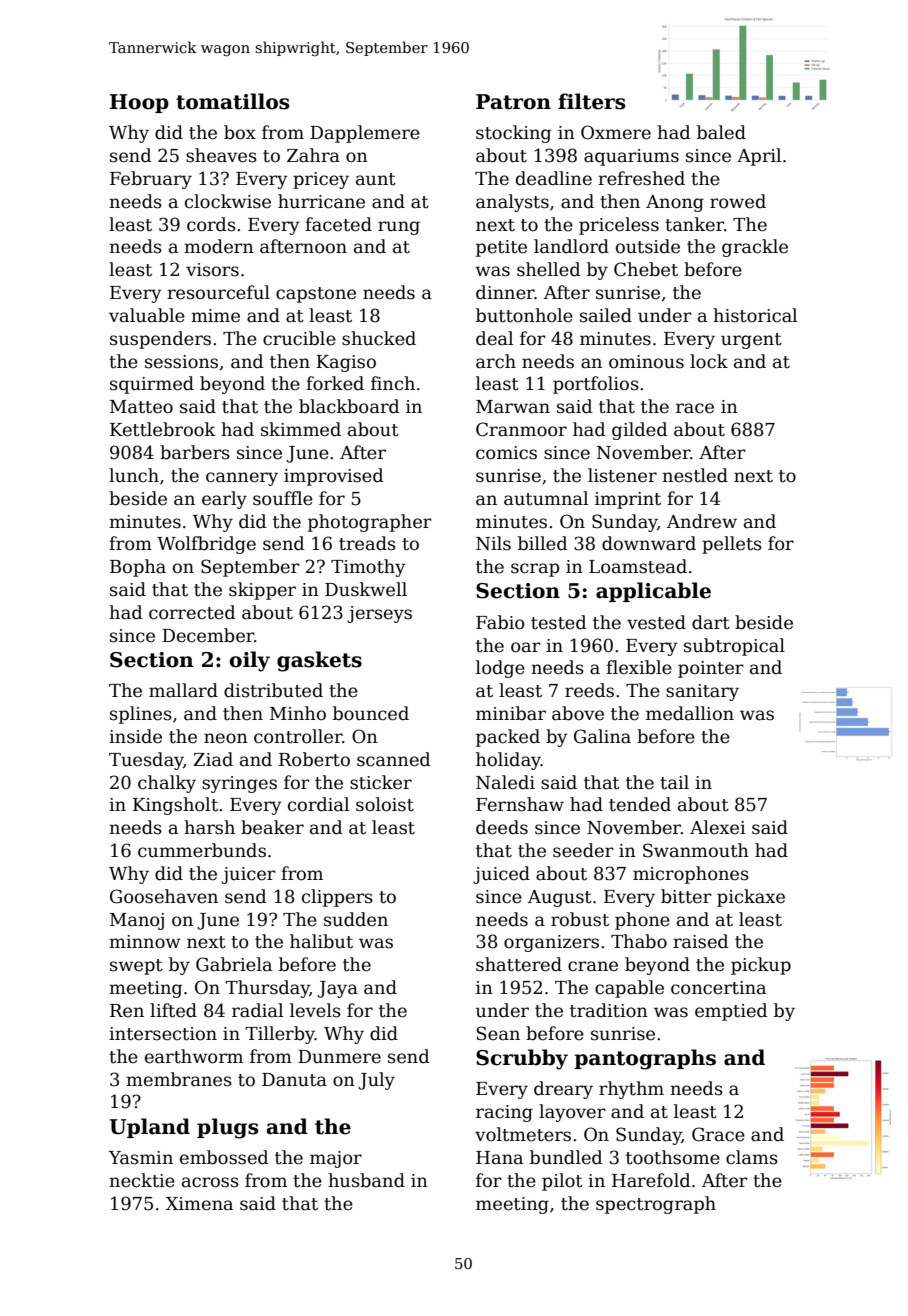 The height and width of the screenshot is (1316, 908). I want to click on seeder, so click(583, 850).
